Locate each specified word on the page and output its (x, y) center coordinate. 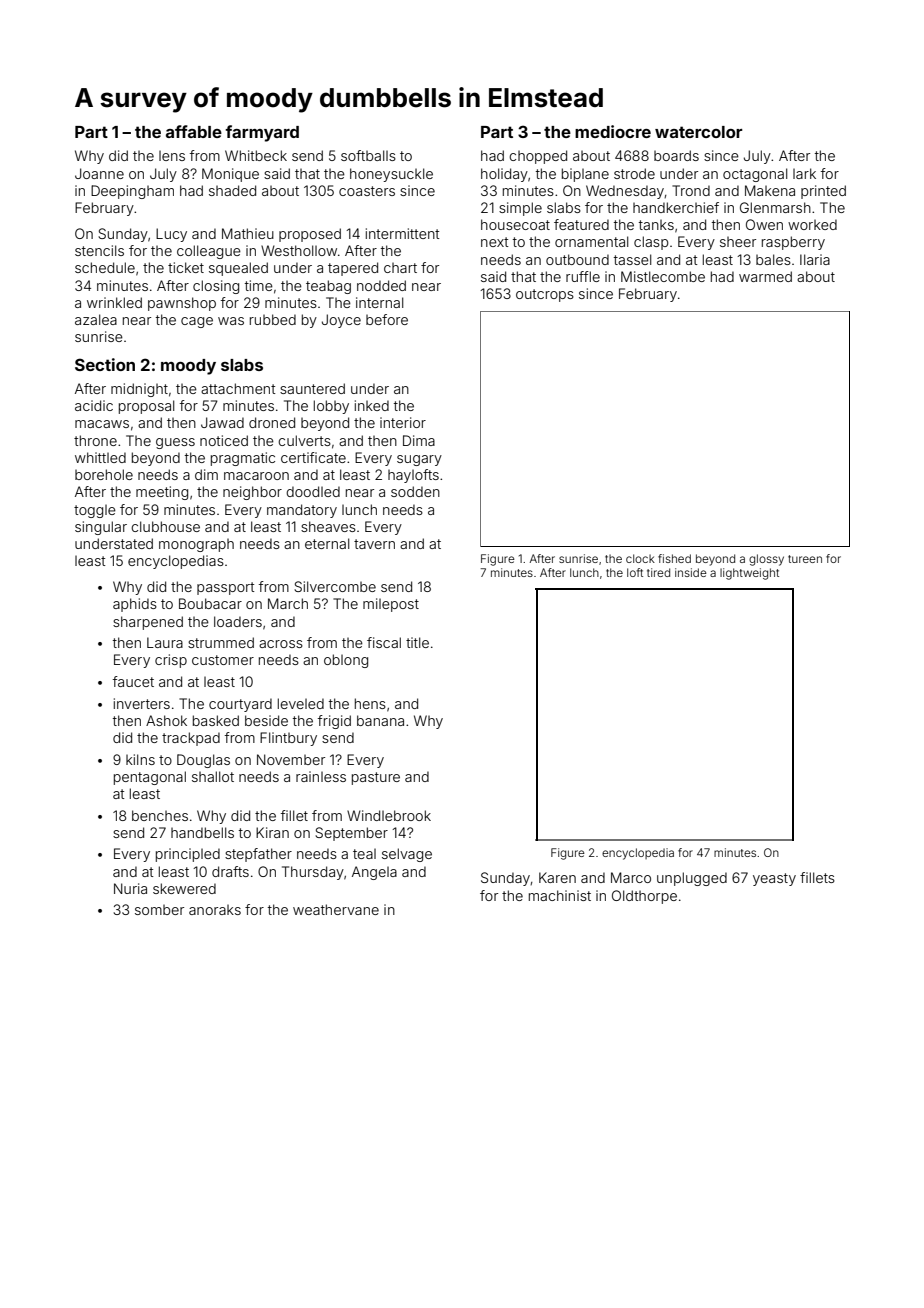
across (281, 644)
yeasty (774, 879)
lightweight (749, 574)
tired (658, 572)
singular (101, 528)
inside (691, 572)
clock (640, 558)
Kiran (272, 832)
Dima (419, 440)
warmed (765, 276)
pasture (376, 778)
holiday (504, 175)
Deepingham (132, 192)
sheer (738, 242)
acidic (94, 405)
